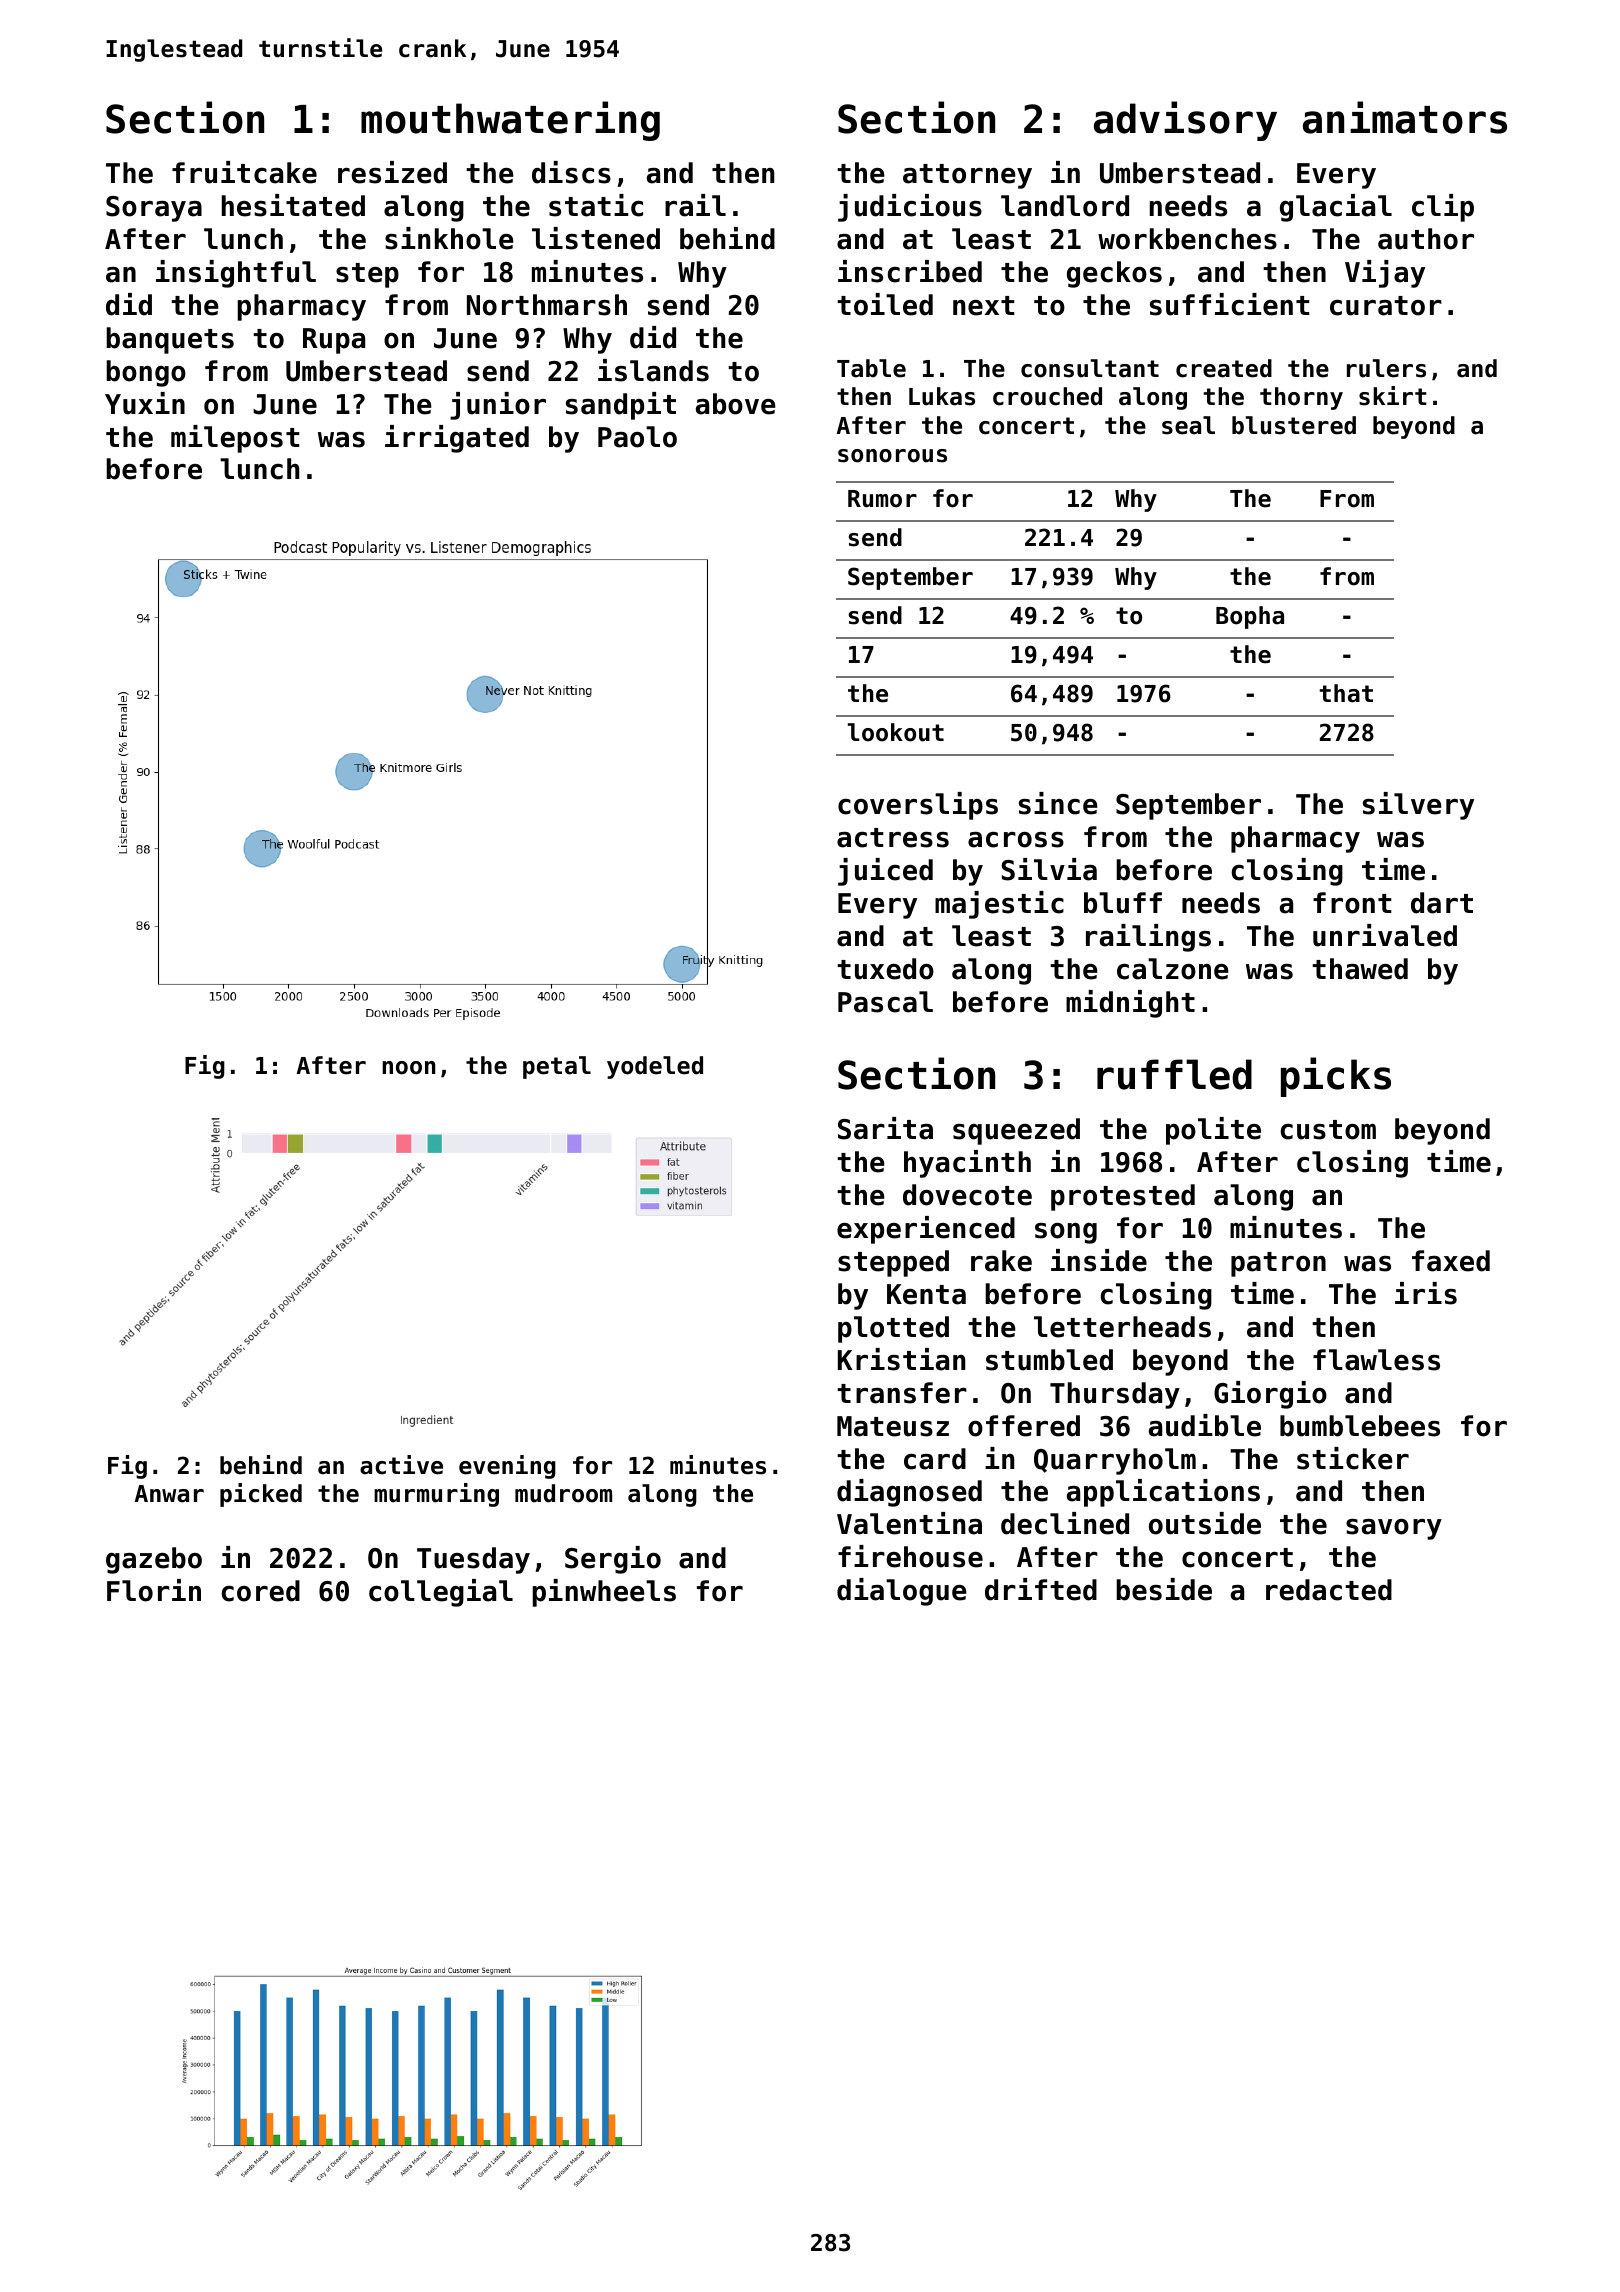 The width and height of the page is (1620, 2292). I want to click on Bopha, so click(1250, 617).
